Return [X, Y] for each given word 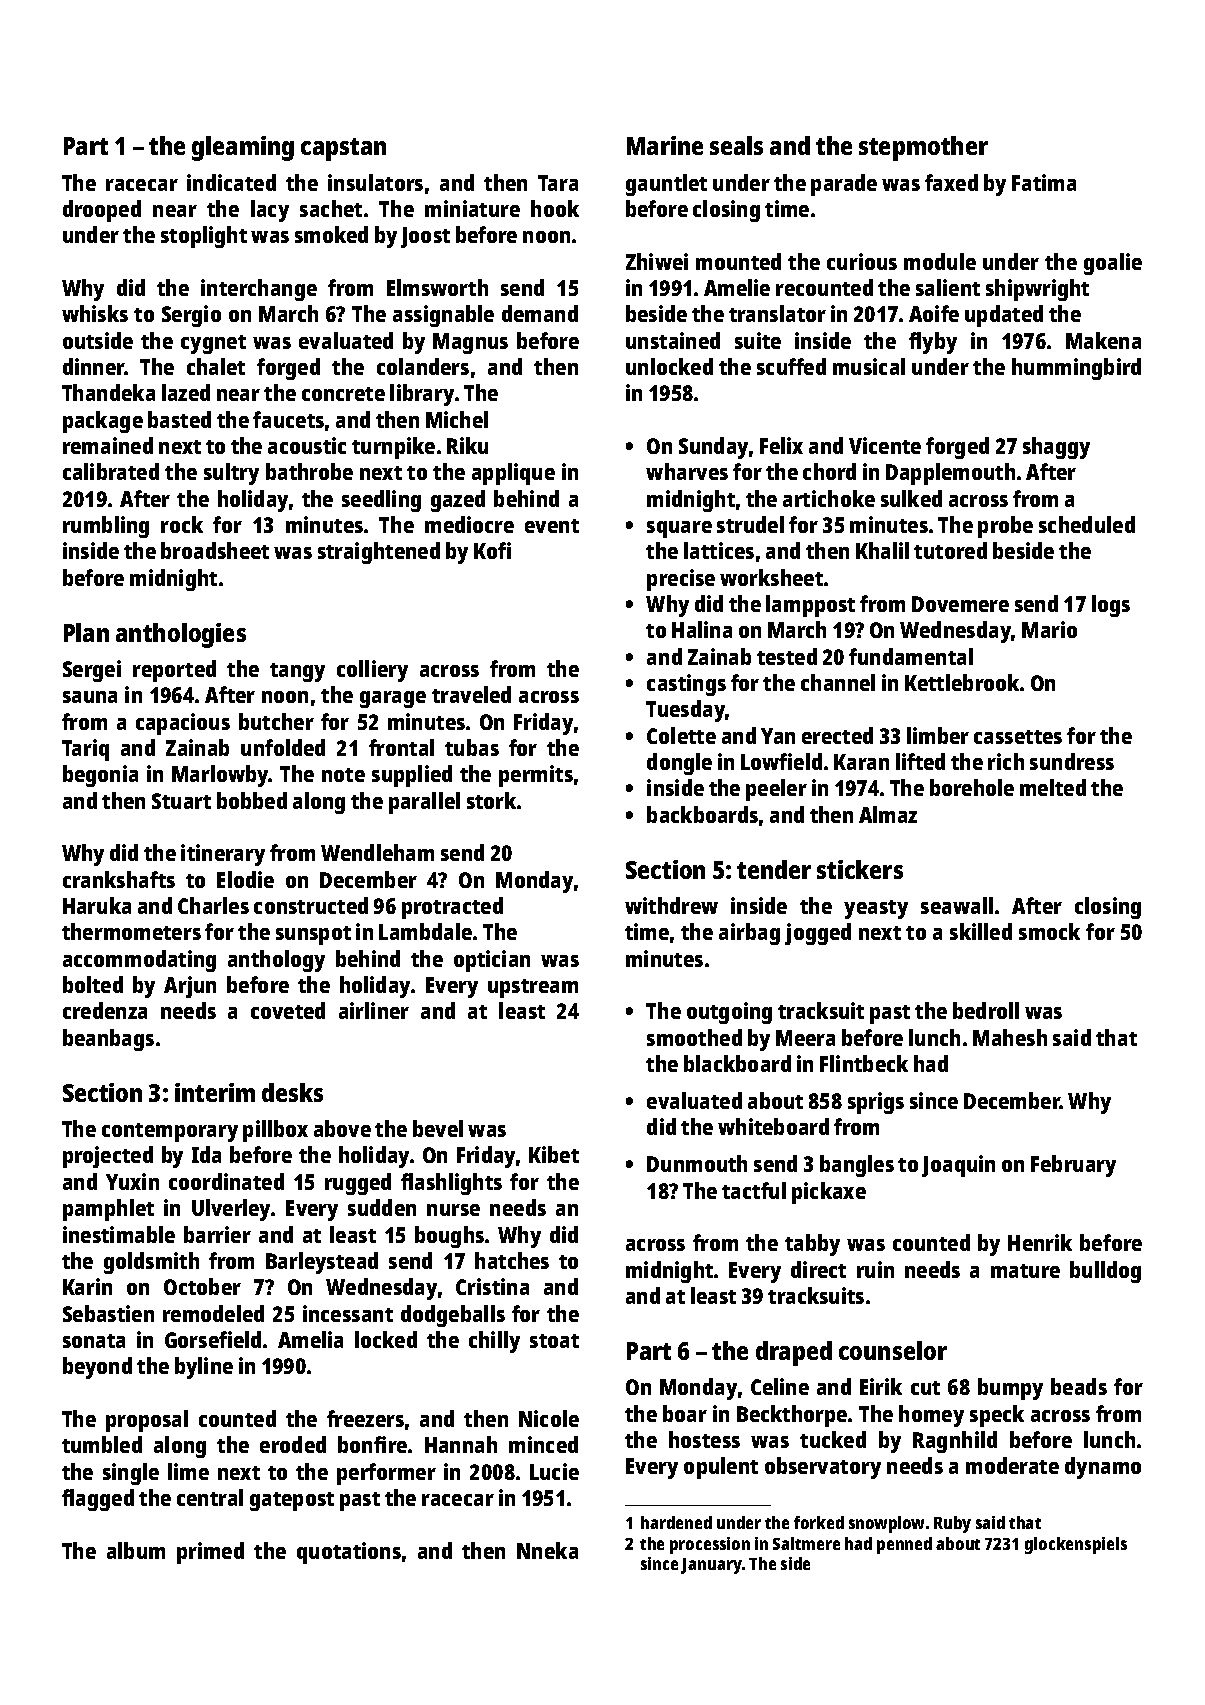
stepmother [923, 148]
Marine [665, 145]
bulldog [1105, 1272]
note [343, 775]
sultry [231, 474]
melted [1053, 787]
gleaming [243, 148]
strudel [750, 524]
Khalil [882, 550]
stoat [554, 1341]
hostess [704, 1439]
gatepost [292, 1501]
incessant [348, 1313]
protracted [452, 908]
